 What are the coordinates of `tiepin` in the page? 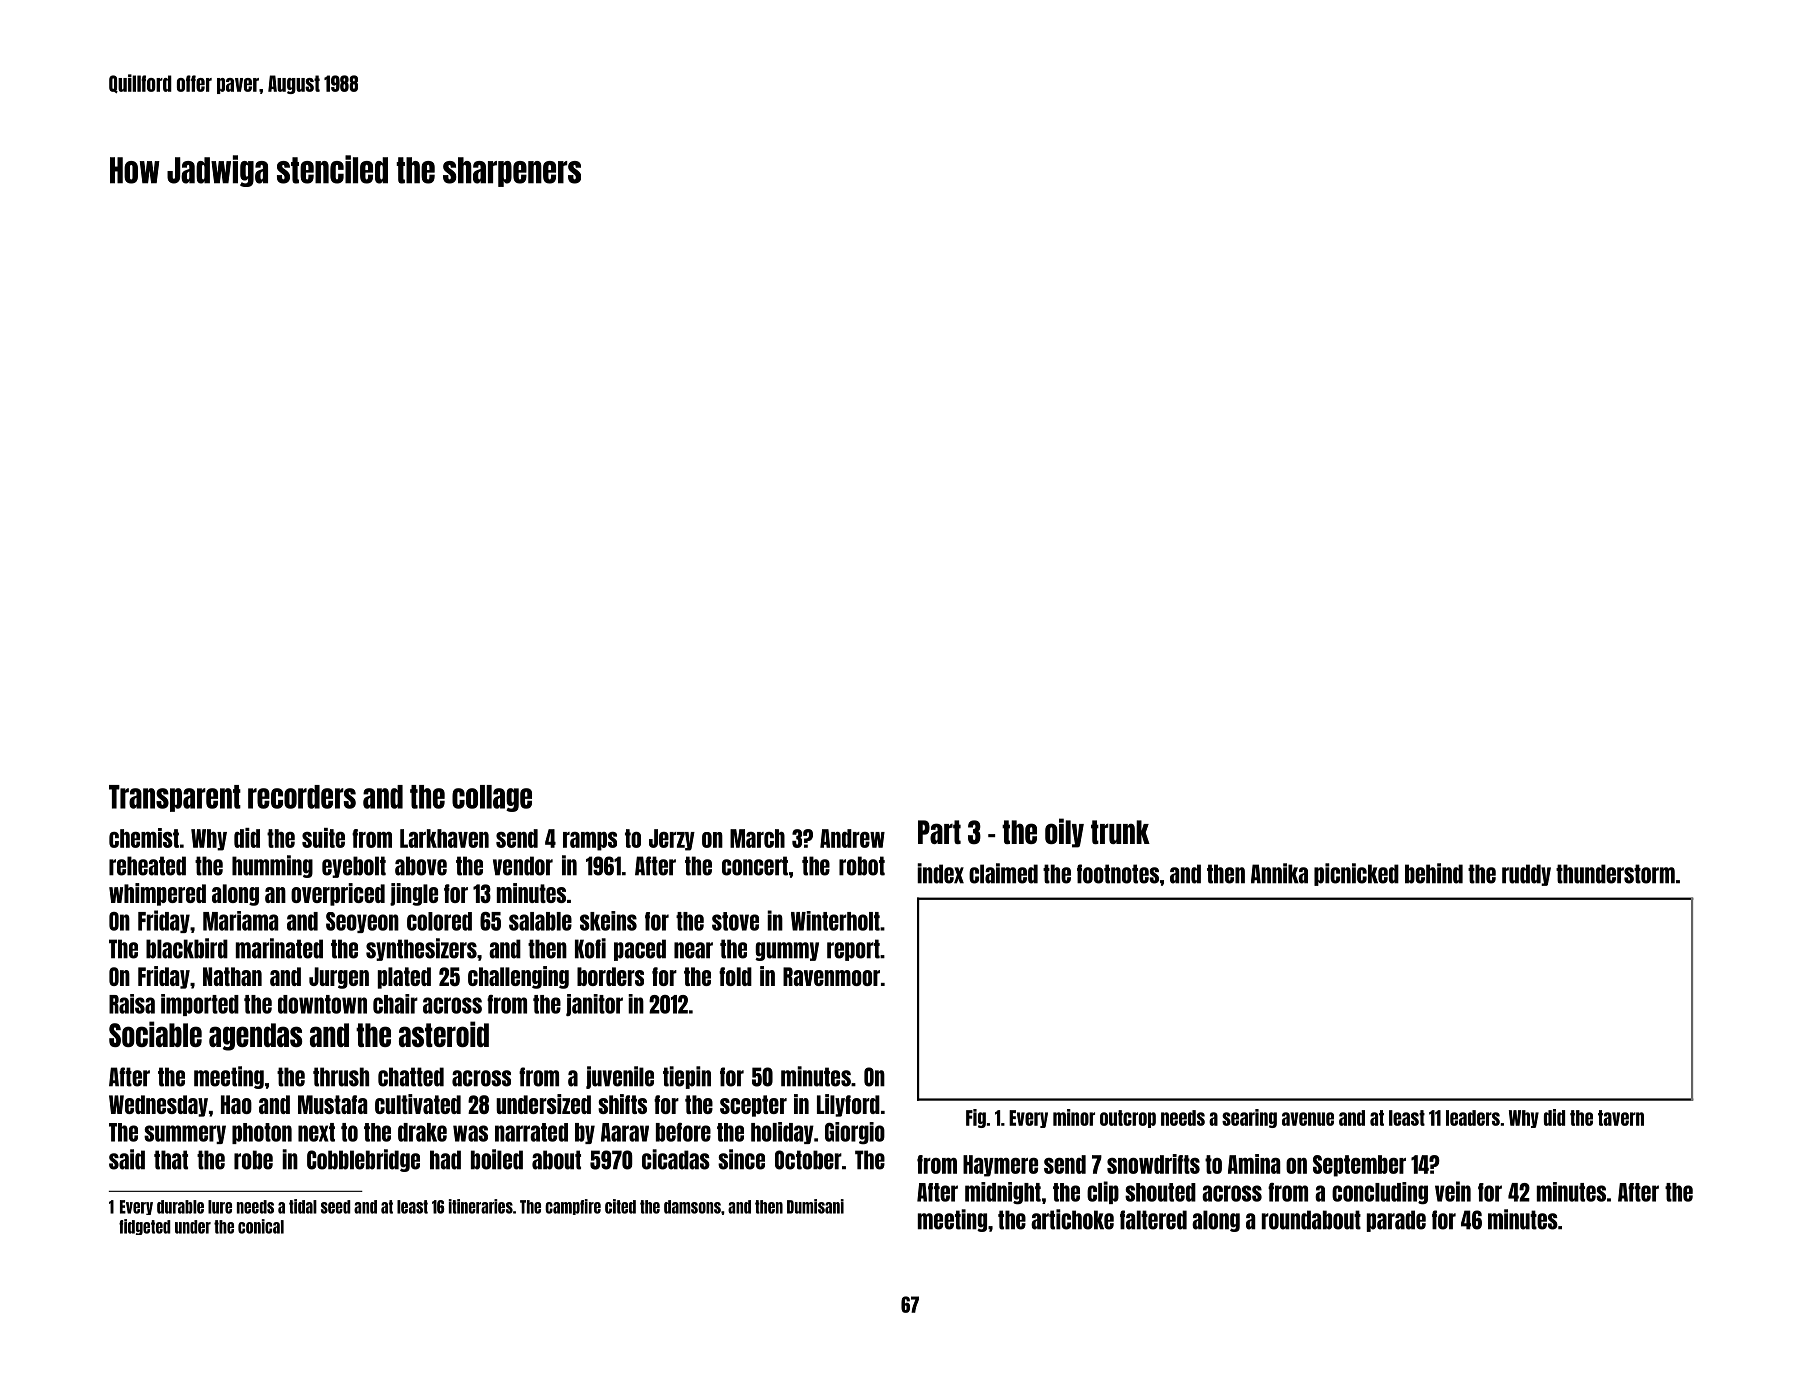 It's located at (687, 1077).
